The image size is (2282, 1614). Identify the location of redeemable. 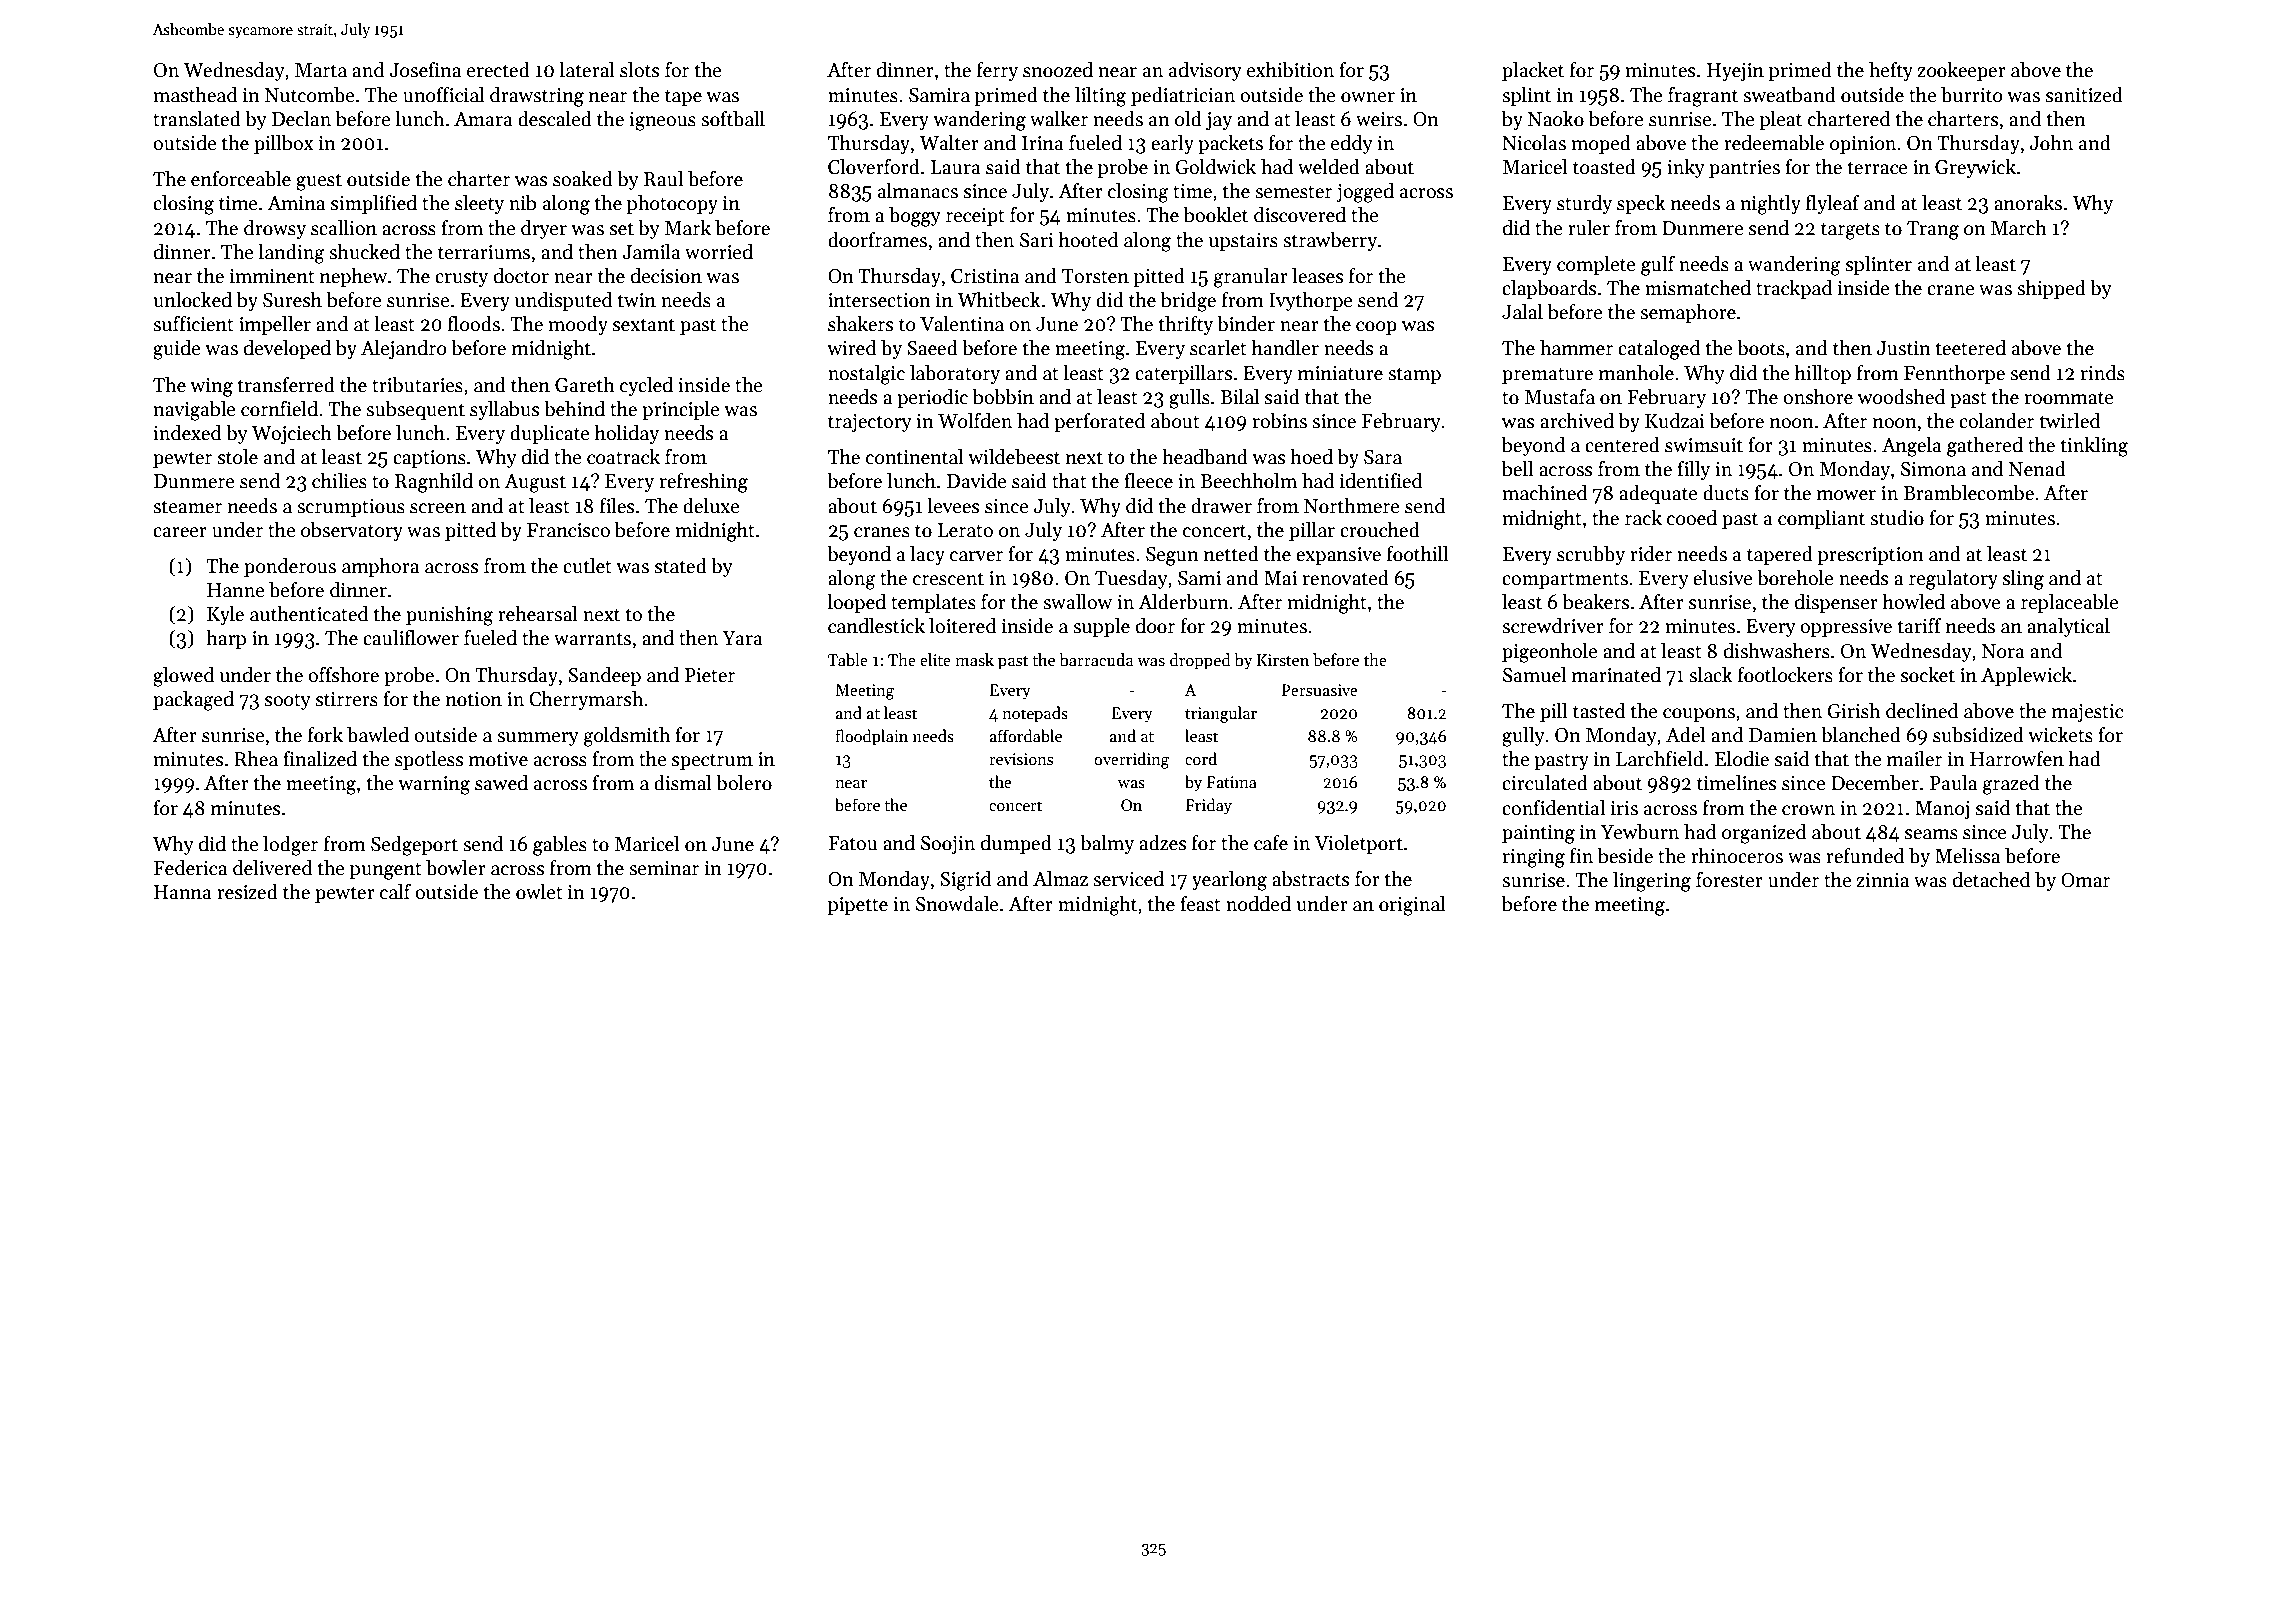
(1774, 143).
